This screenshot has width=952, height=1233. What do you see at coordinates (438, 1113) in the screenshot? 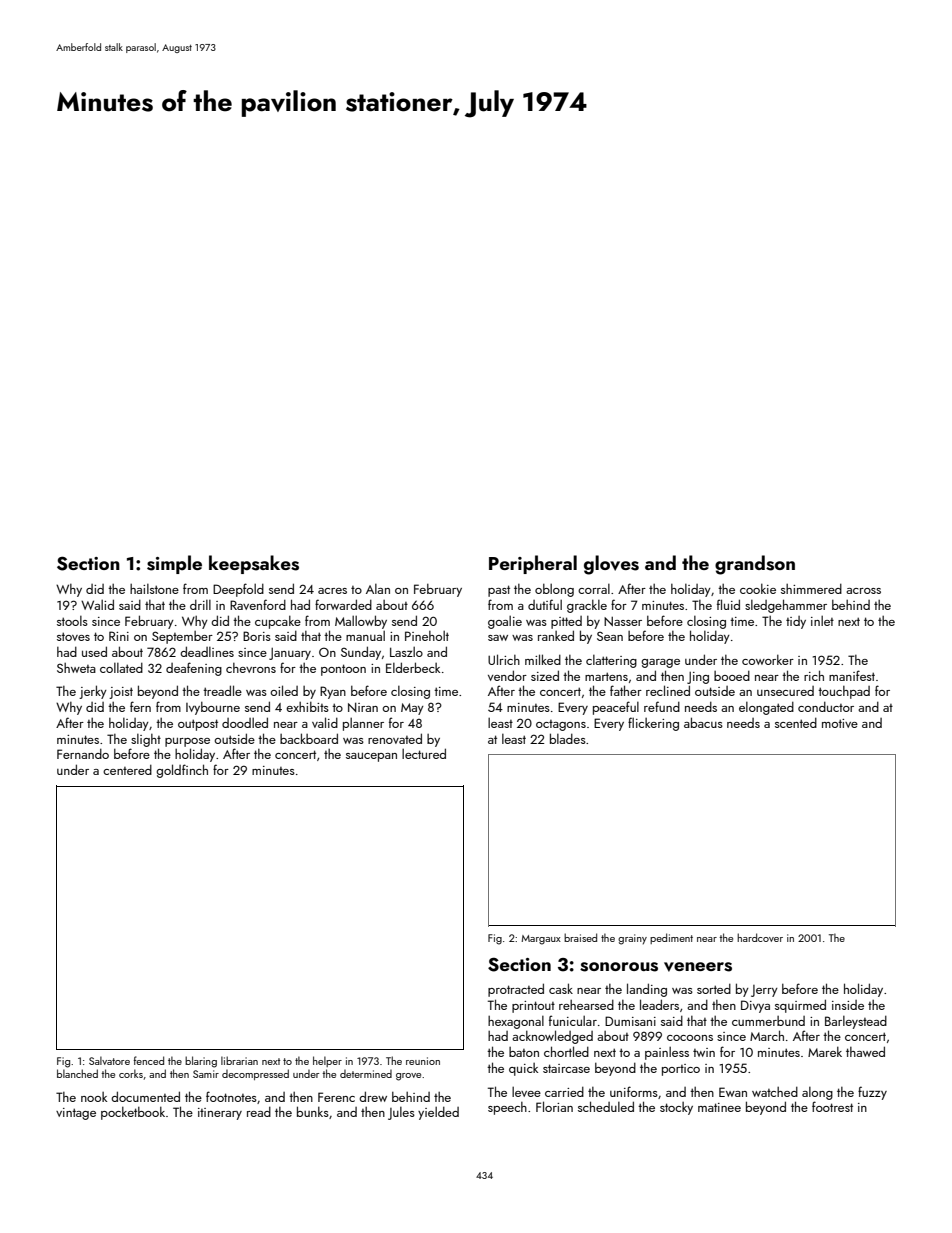
I see `yielded` at bounding box center [438, 1113].
